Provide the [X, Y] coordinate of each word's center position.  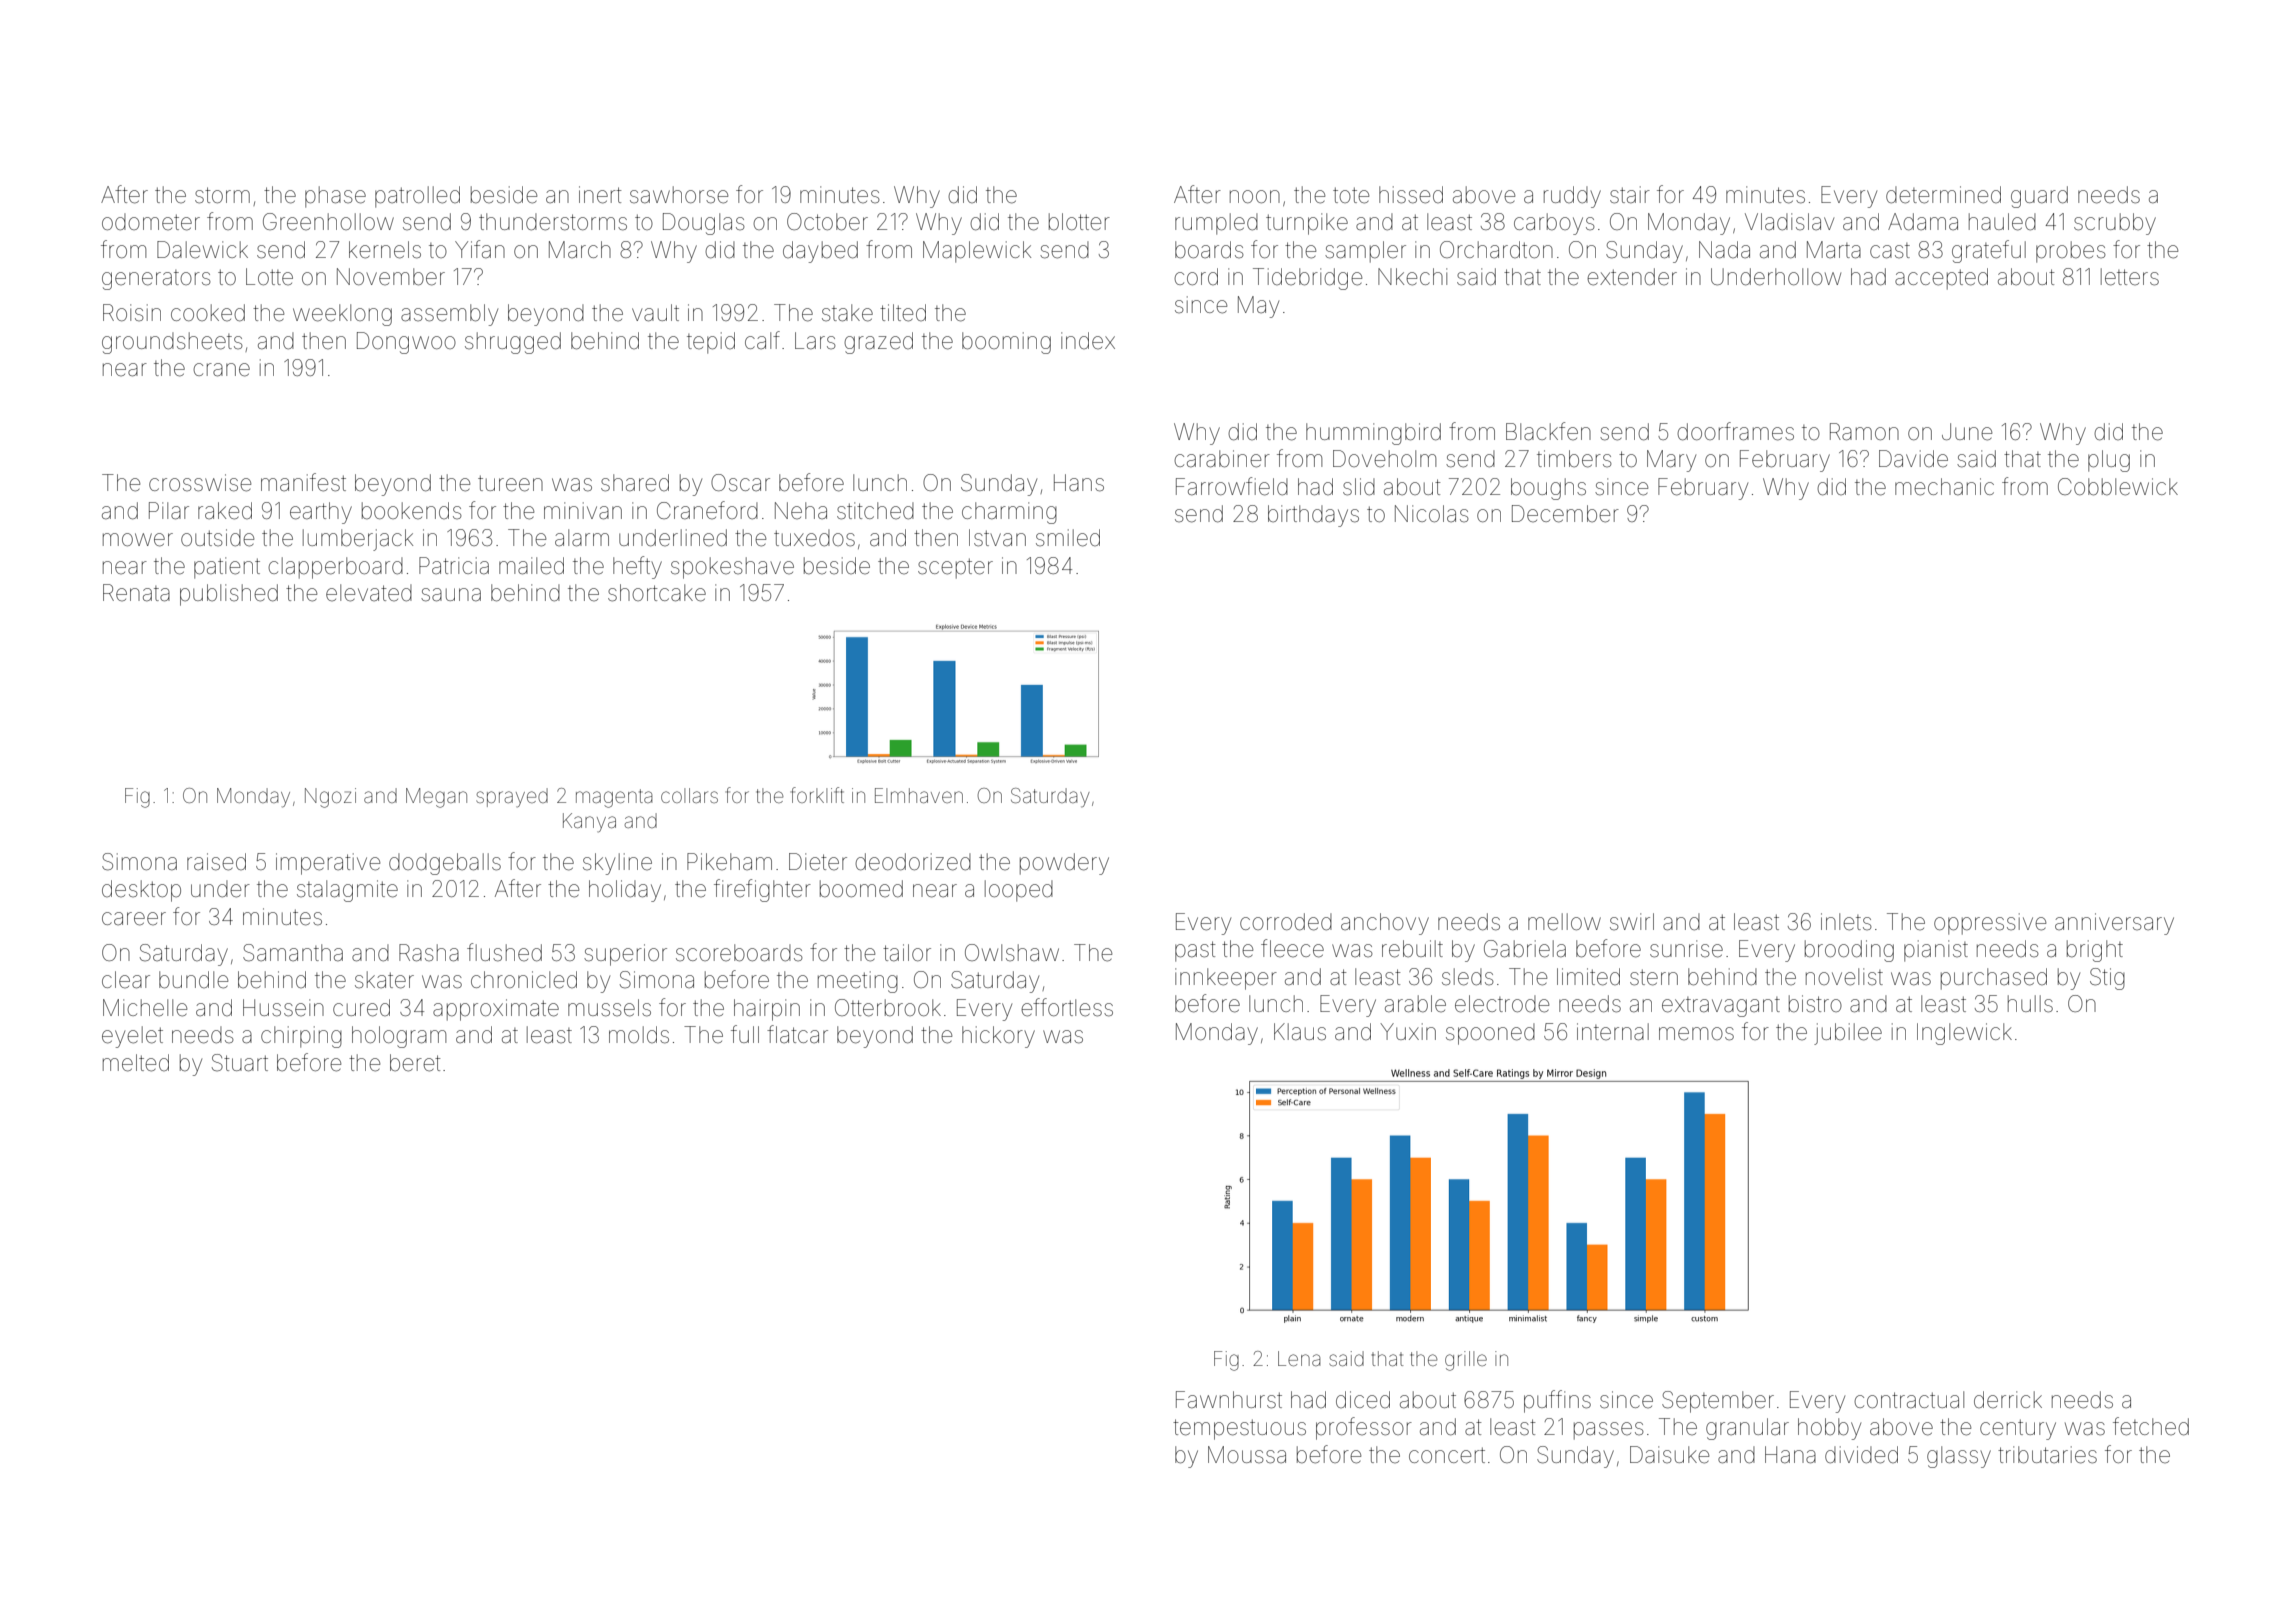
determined [1943, 195]
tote [1351, 195]
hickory [998, 1037]
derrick [2008, 1400]
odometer [151, 222]
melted [136, 1063]
